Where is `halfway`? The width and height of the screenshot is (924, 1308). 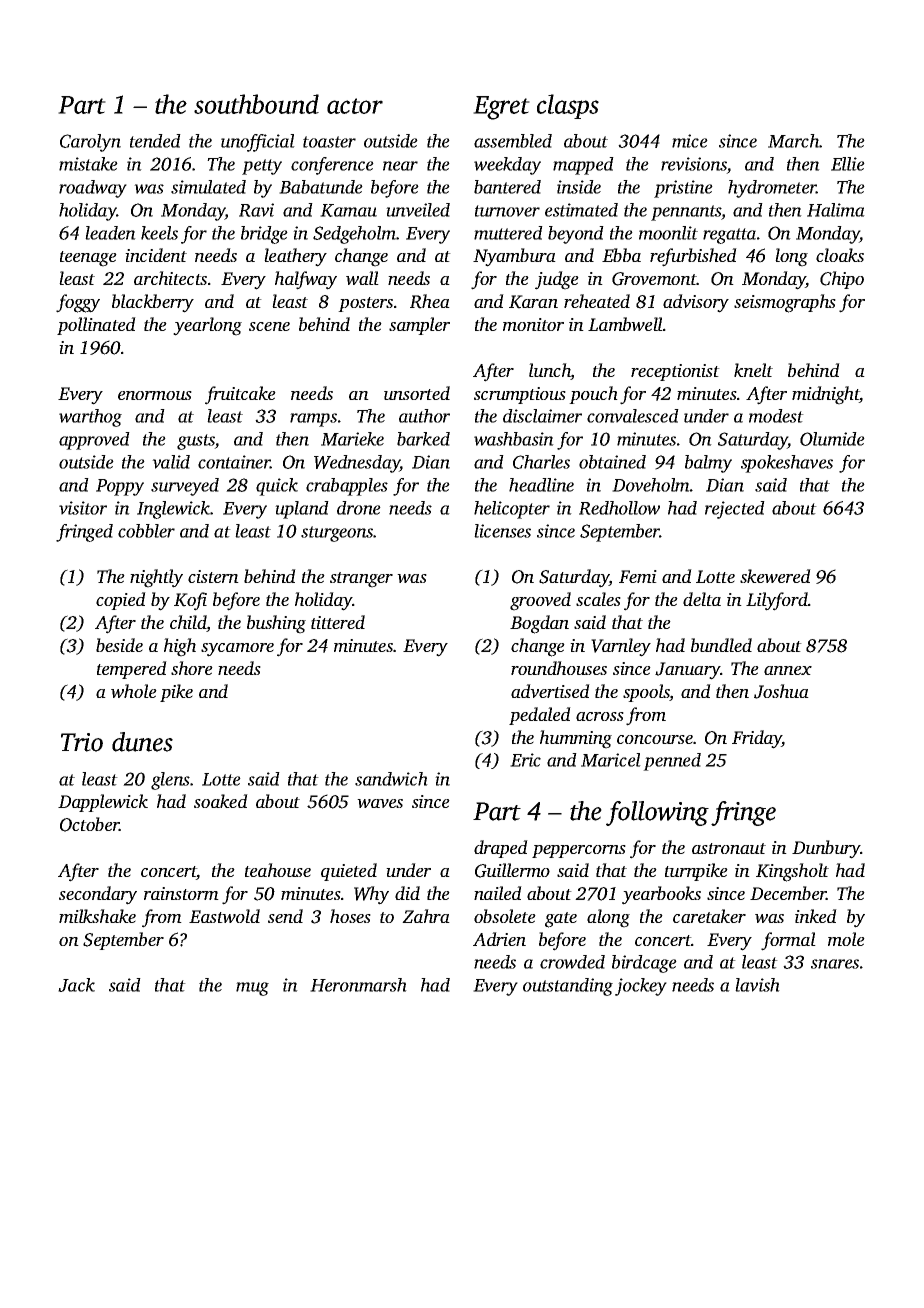
halfway is located at coordinates (306, 280).
